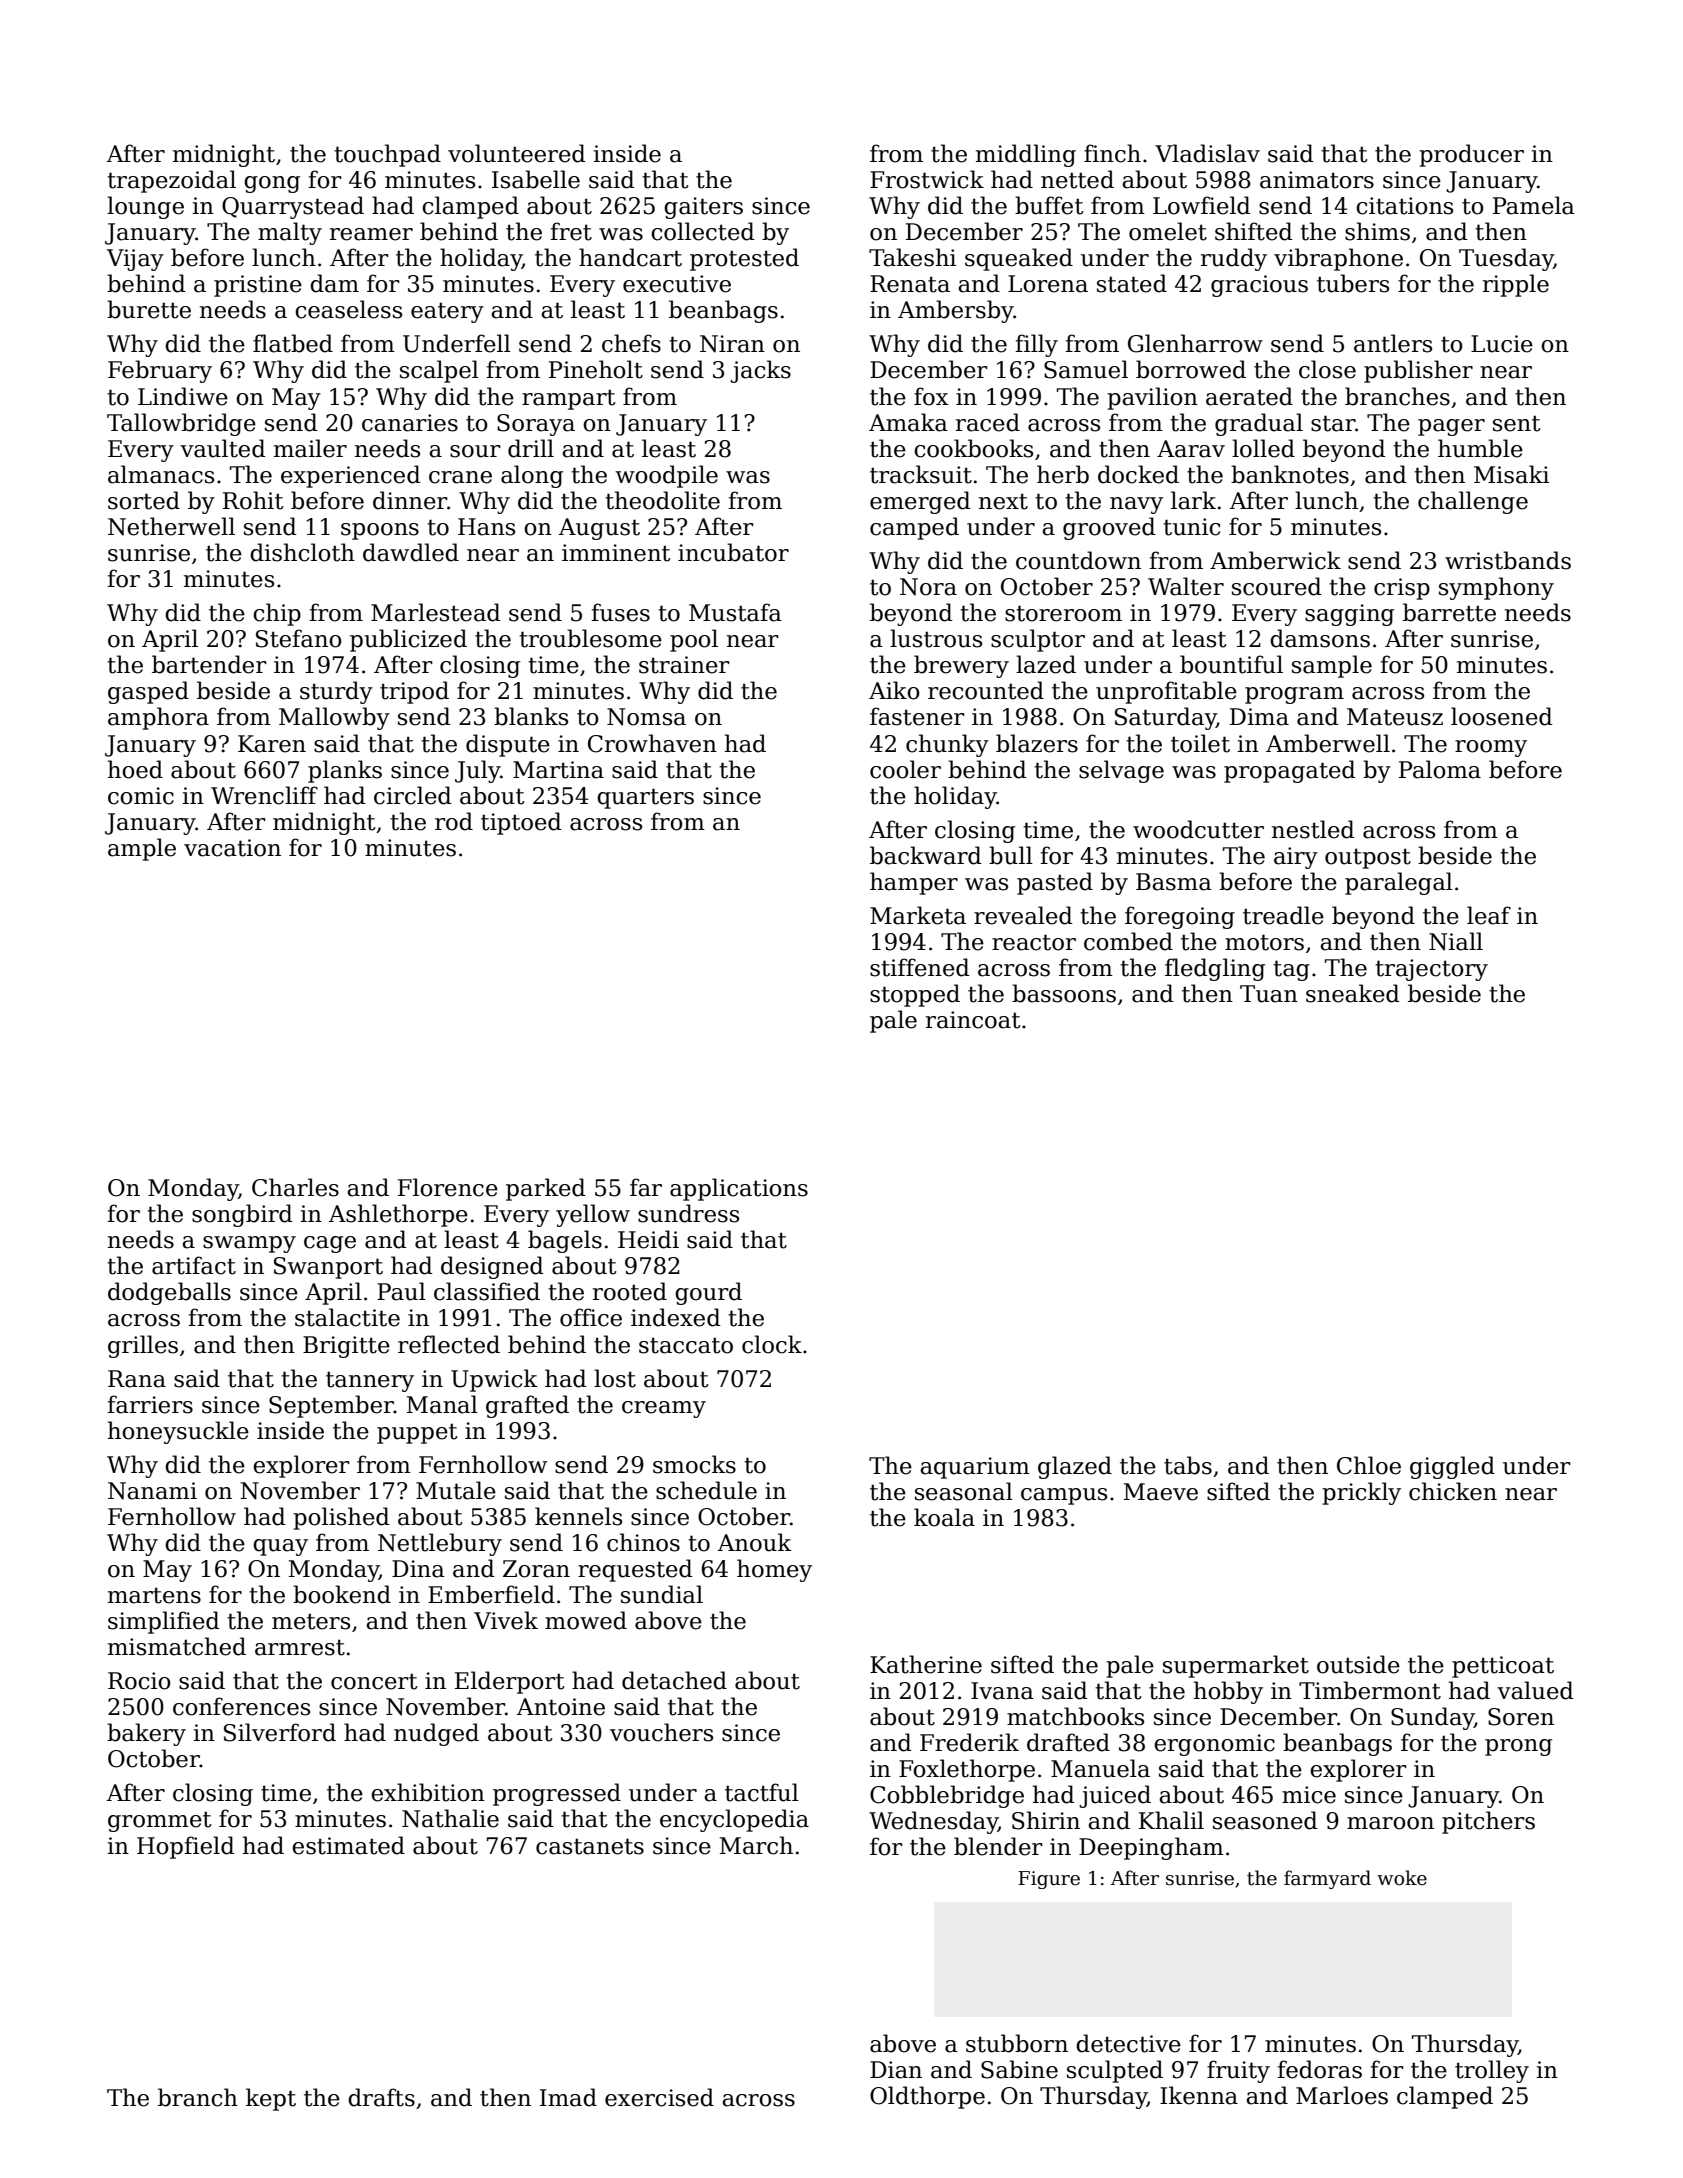 This screenshot has height=2178, width=1683. What do you see at coordinates (1207, 153) in the screenshot?
I see `Vladislav` at bounding box center [1207, 153].
